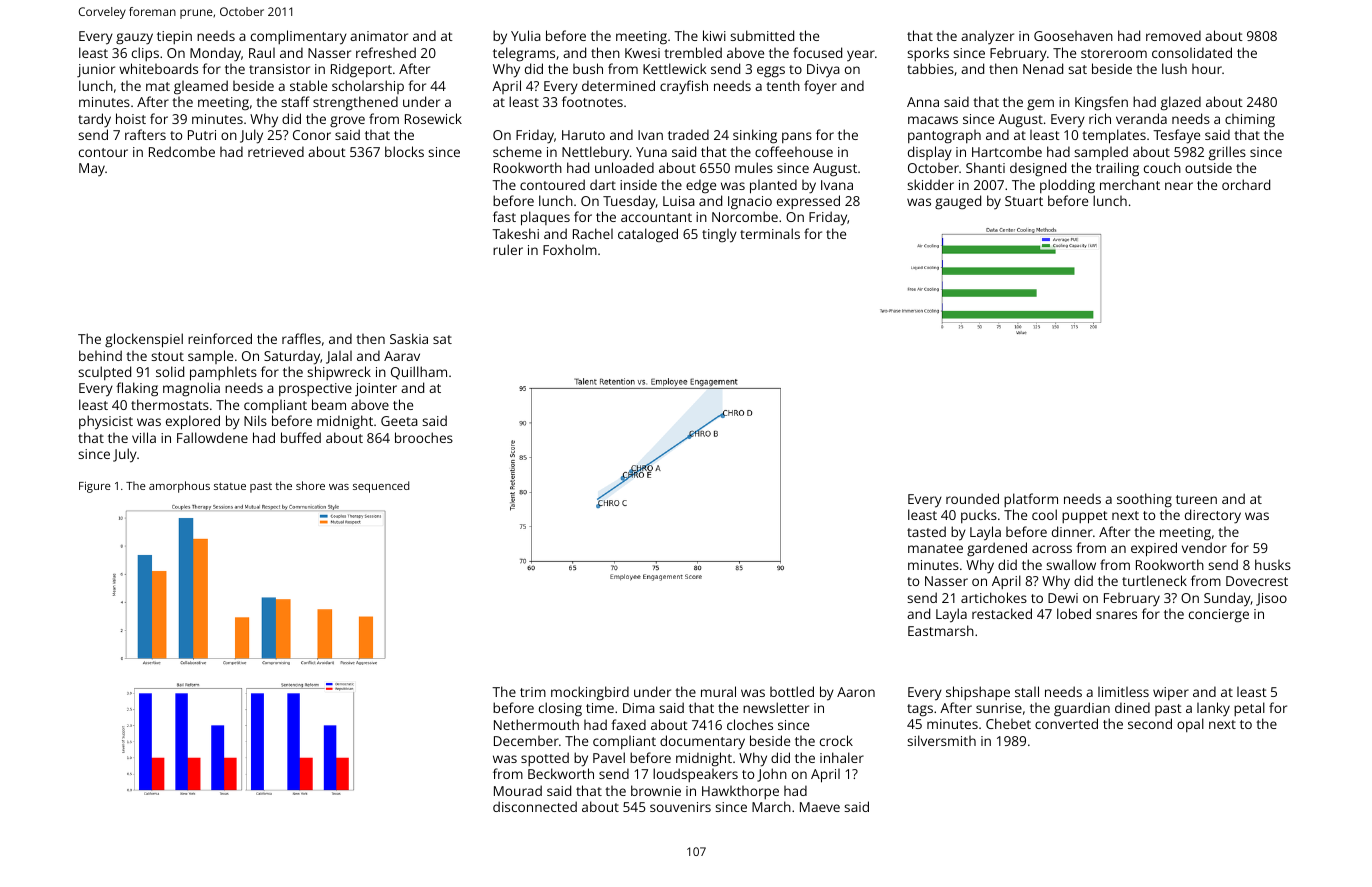 The width and height of the screenshot is (1372, 887). What do you see at coordinates (299, 37) in the screenshot?
I see `complimentary` at bounding box center [299, 37].
